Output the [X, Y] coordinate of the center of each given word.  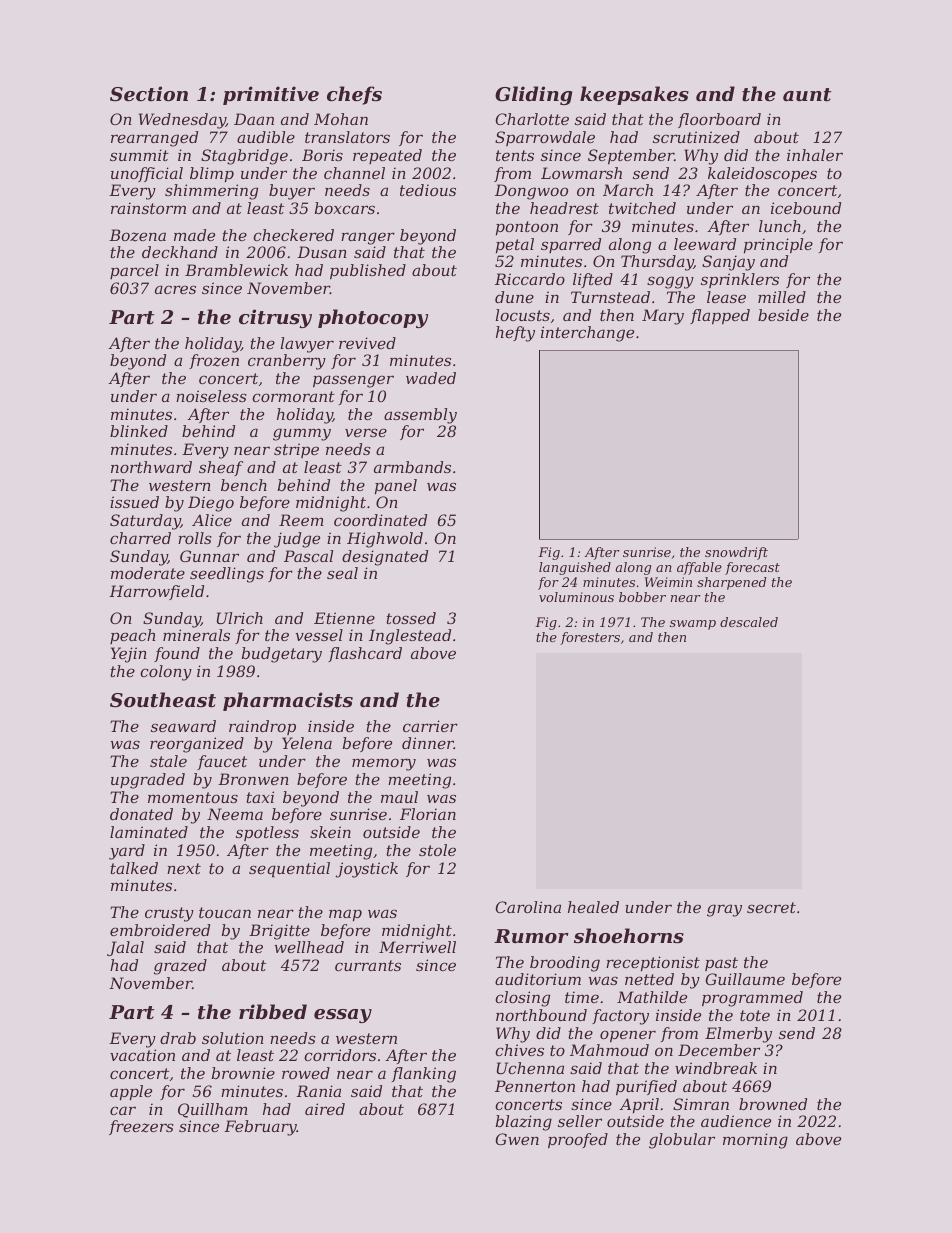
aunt [807, 95]
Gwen [517, 1139]
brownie [243, 1073]
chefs [354, 95]
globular [682, 1141]
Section [149, 93]
